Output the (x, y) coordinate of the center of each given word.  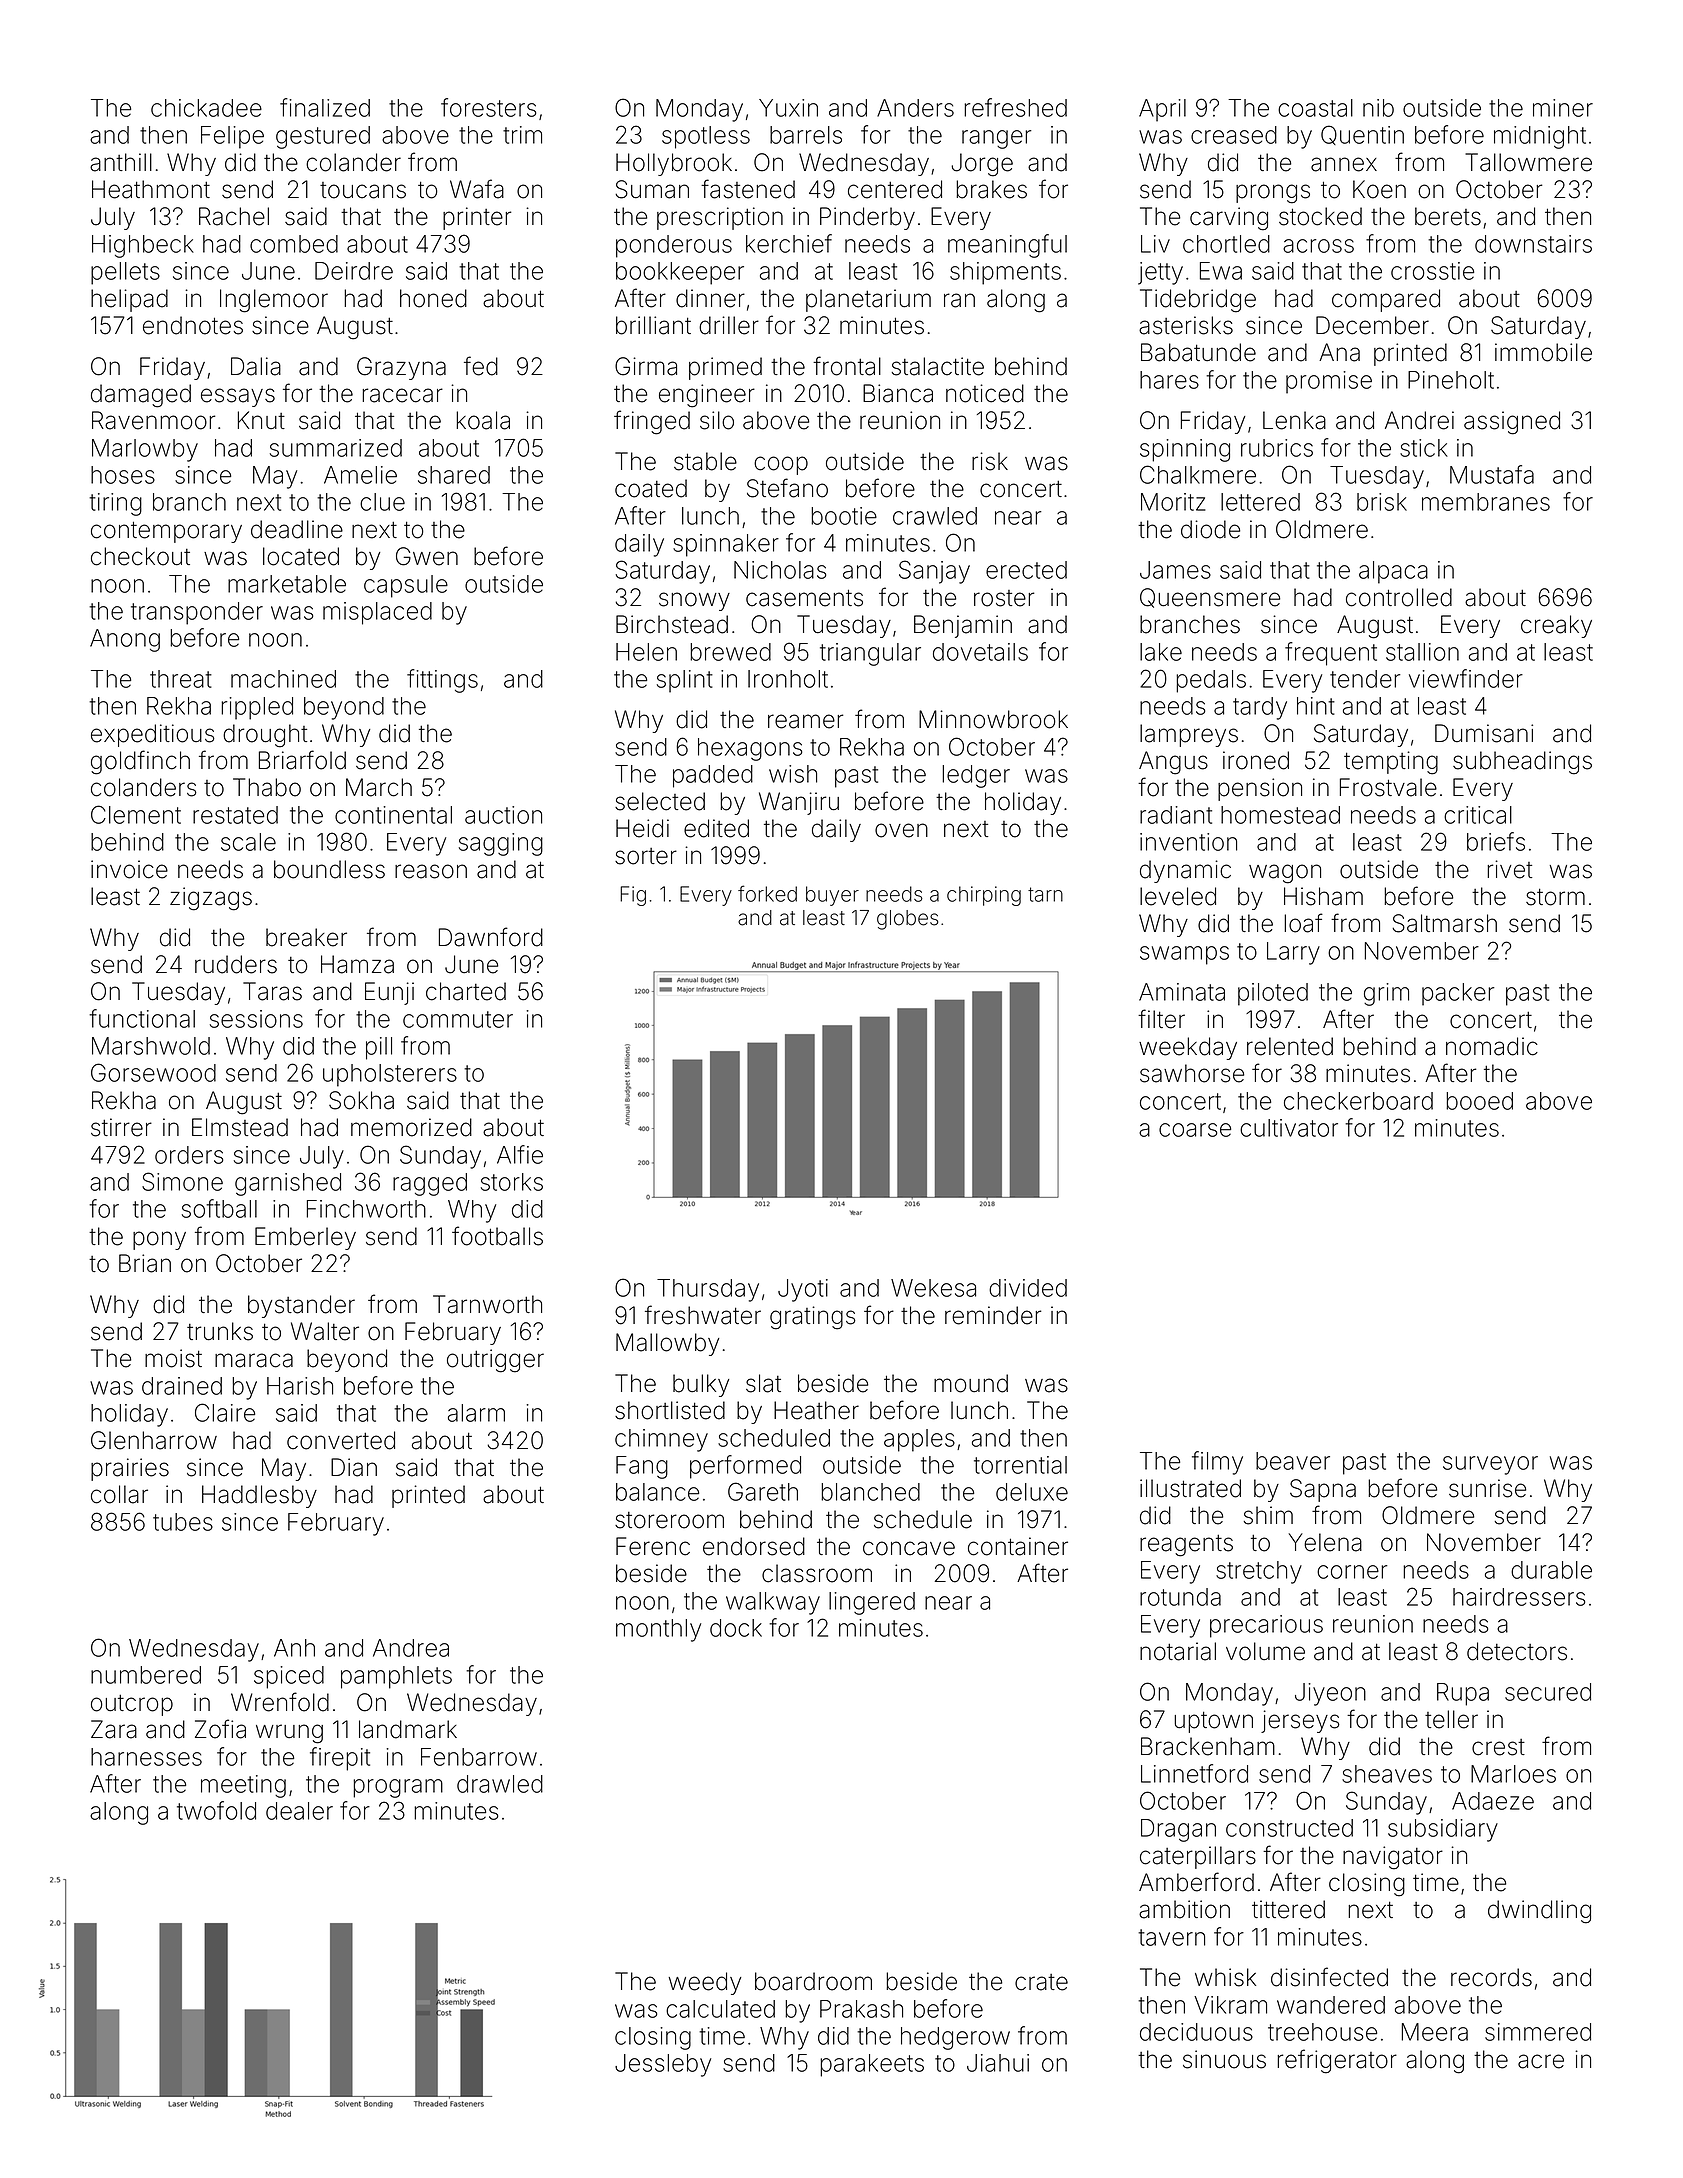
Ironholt (788, 679)
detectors (1517, 1651)
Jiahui (998, 2063)
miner (1563, 108)
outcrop (132, 1705)
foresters (488, 107)
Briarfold (302, 760)
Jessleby (663, 2065)
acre (1541, 2061)
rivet (1510, 869)
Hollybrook (674, 164)
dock (736, 1628)
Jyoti (803, 1290)
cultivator (1289, 1128)
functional (142, 1018)
